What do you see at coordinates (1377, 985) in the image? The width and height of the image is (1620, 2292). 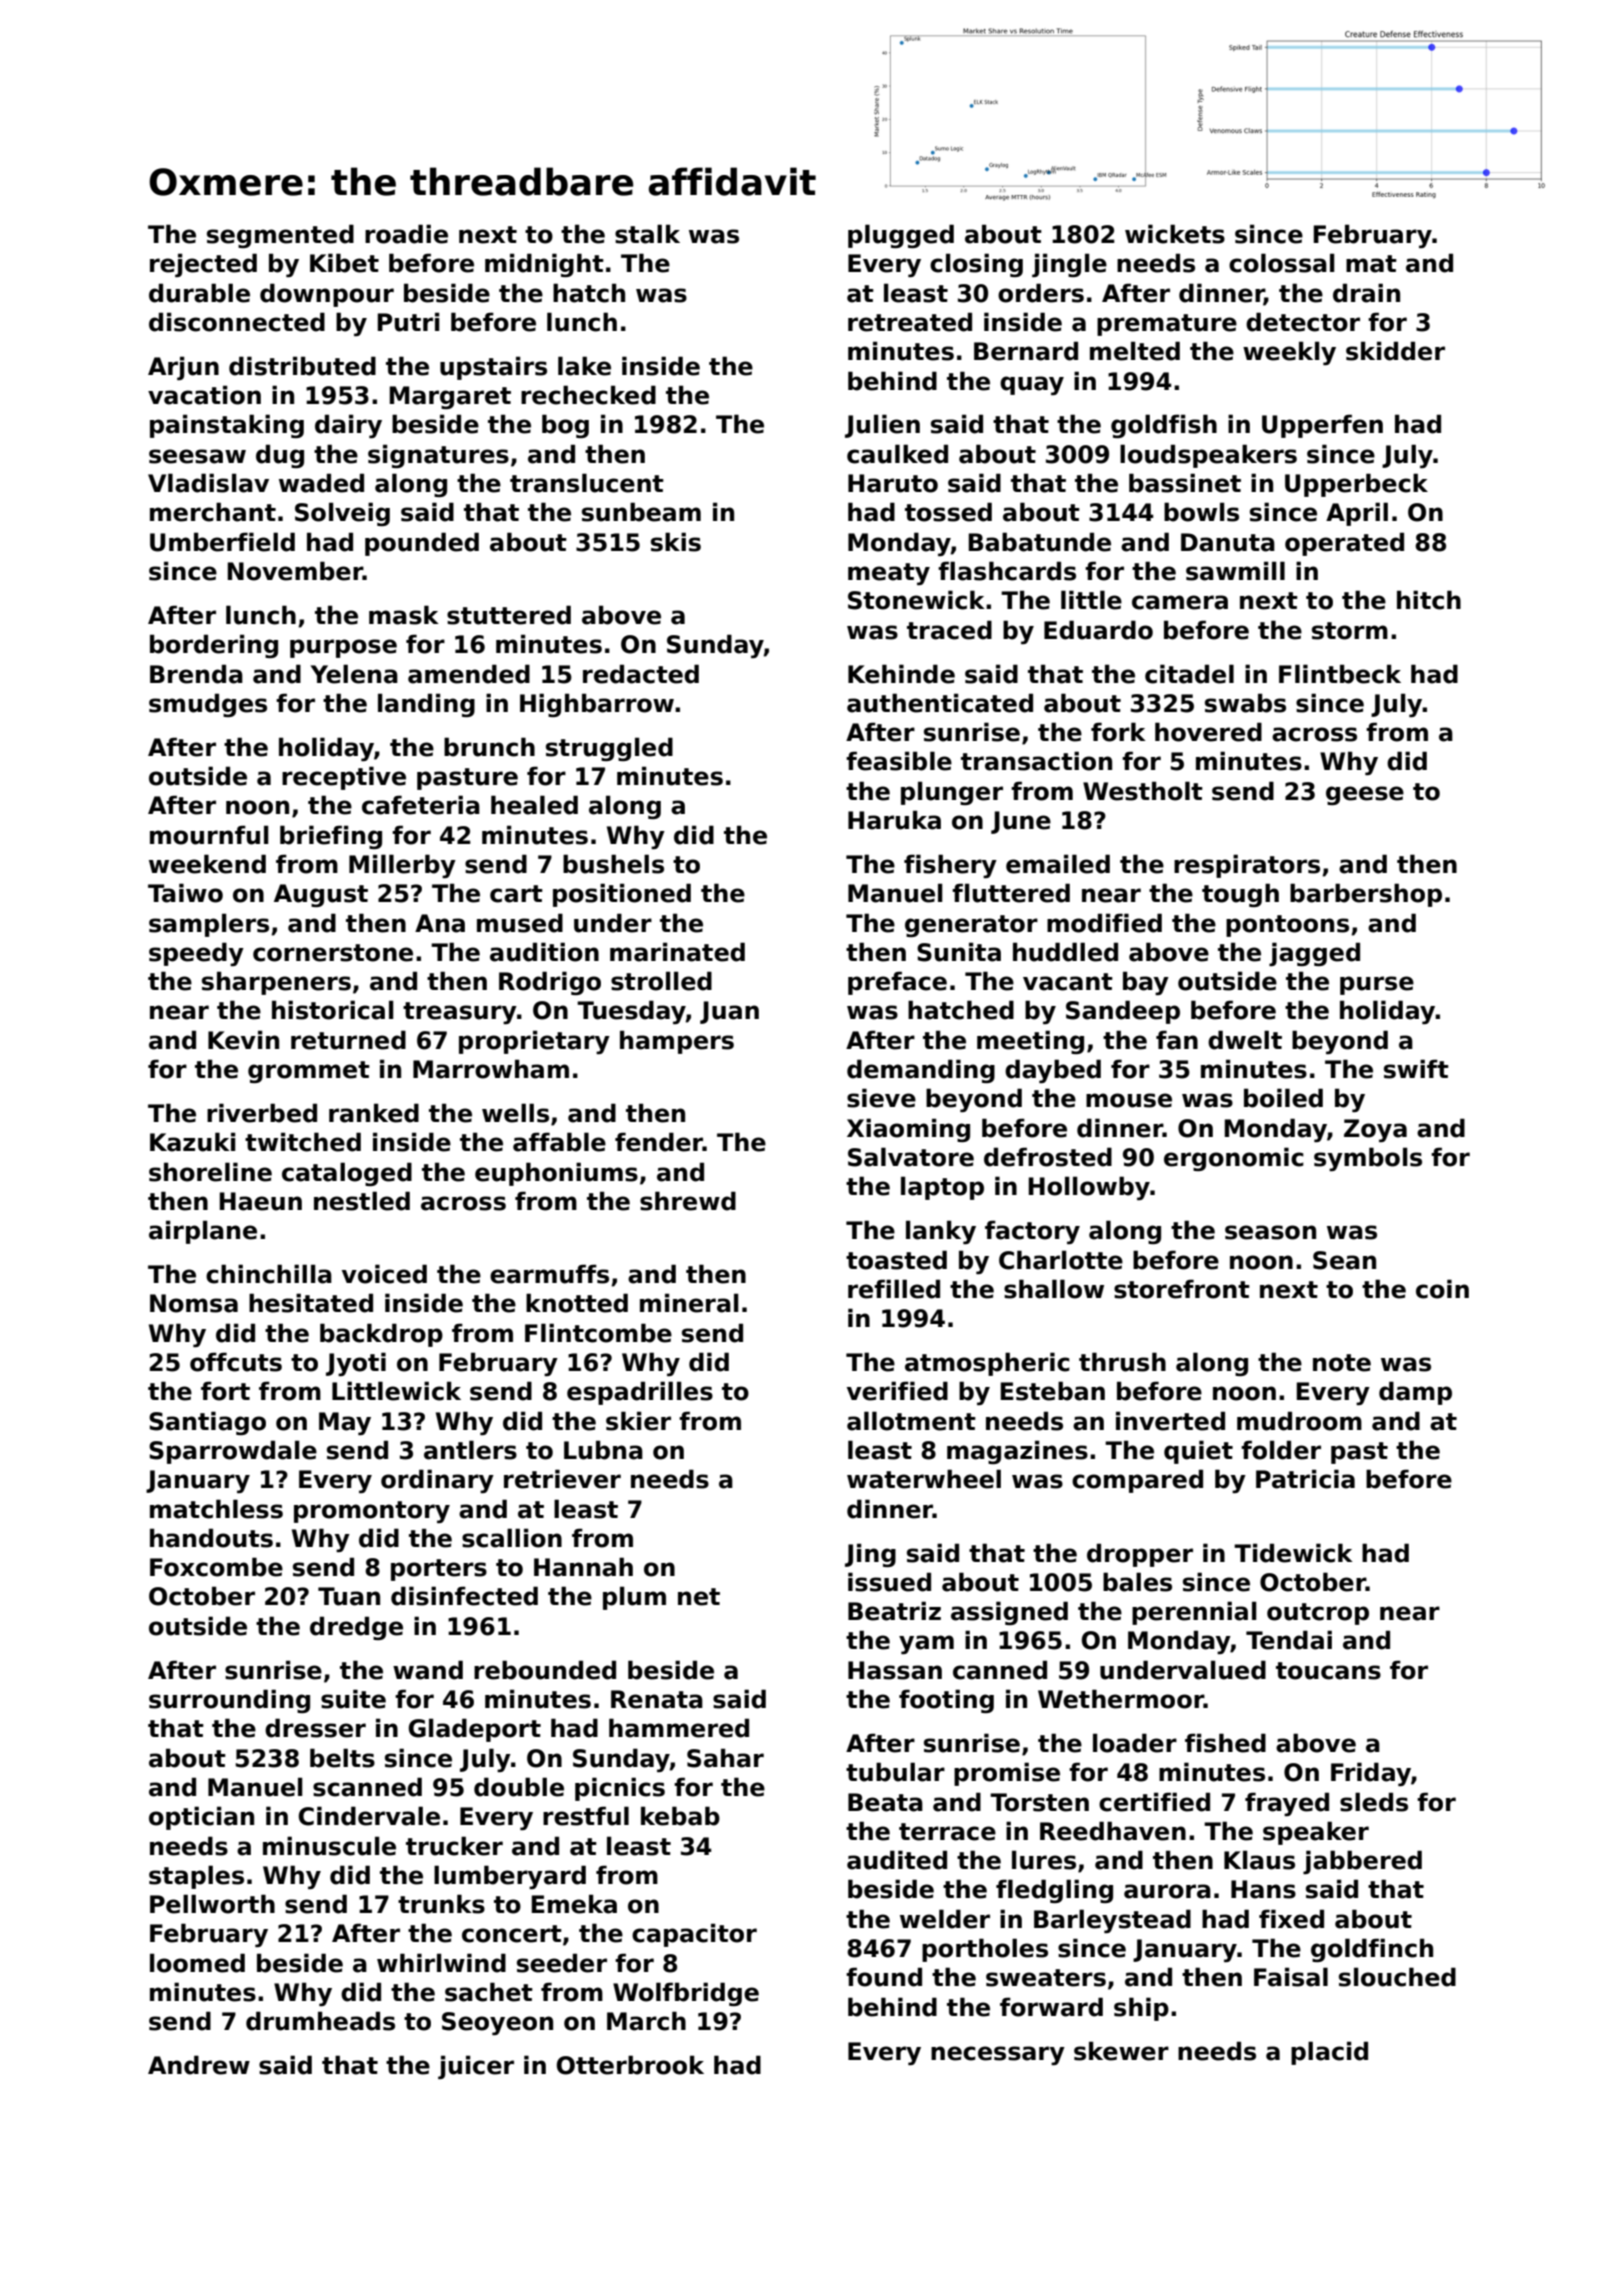 I see `purse` at bounding box center [1377, 985].
